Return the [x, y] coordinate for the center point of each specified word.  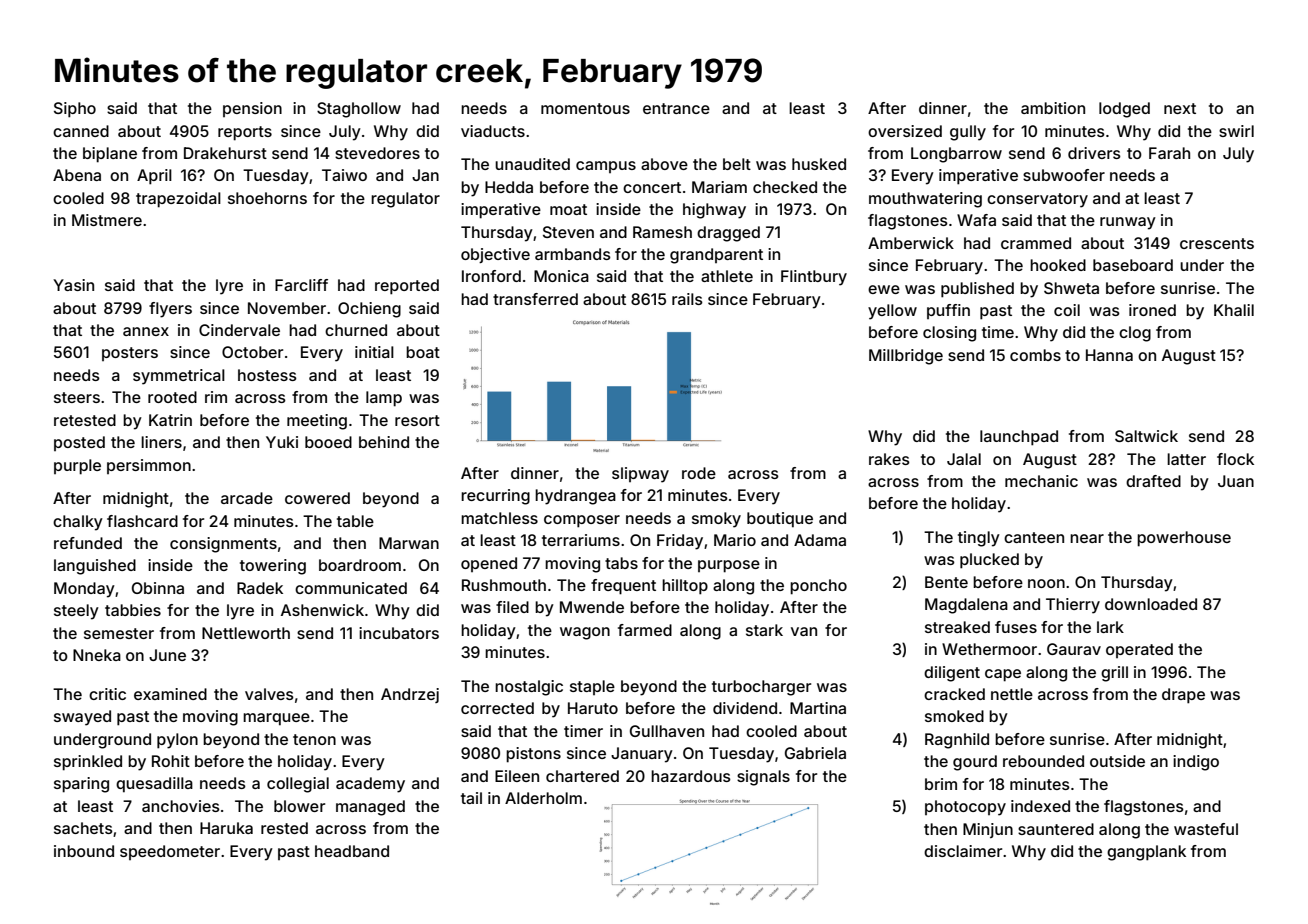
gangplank [1146, 853]
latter [1186, 459]
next [1180, 108]
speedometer [170, 852]
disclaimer [963, 851]
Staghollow [359, 110]
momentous [585, 108]
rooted [172, 397]
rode [699, 473]
